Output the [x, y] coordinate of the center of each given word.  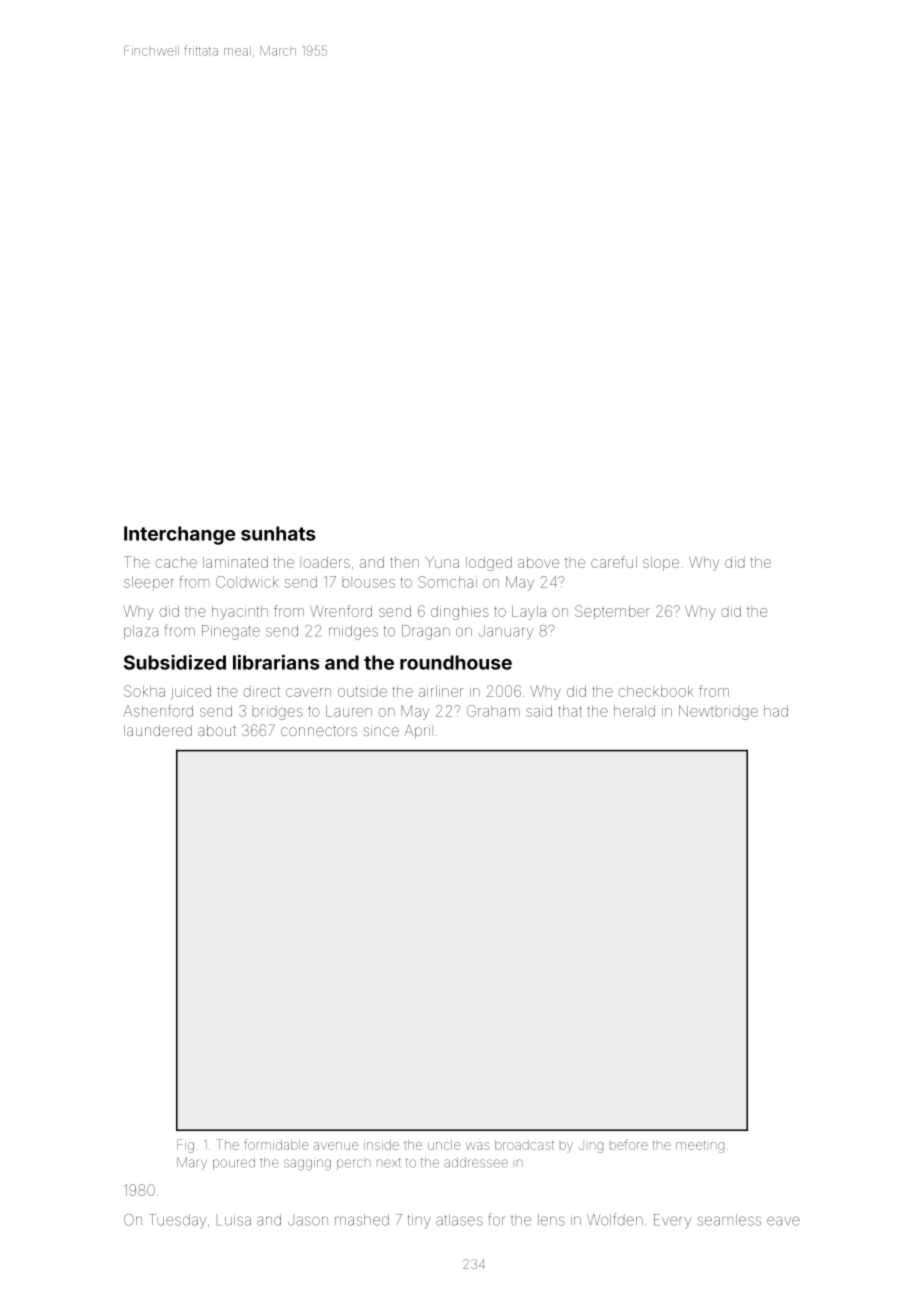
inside [381, 1145]
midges [353, 632]
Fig [185, 1146]
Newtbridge [718, 712]
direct [261, 691]
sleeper [149, 583]
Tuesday [177, 1221]
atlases [459, 1220]
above [538, 562]
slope [661, 564]
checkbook [656, 691]
